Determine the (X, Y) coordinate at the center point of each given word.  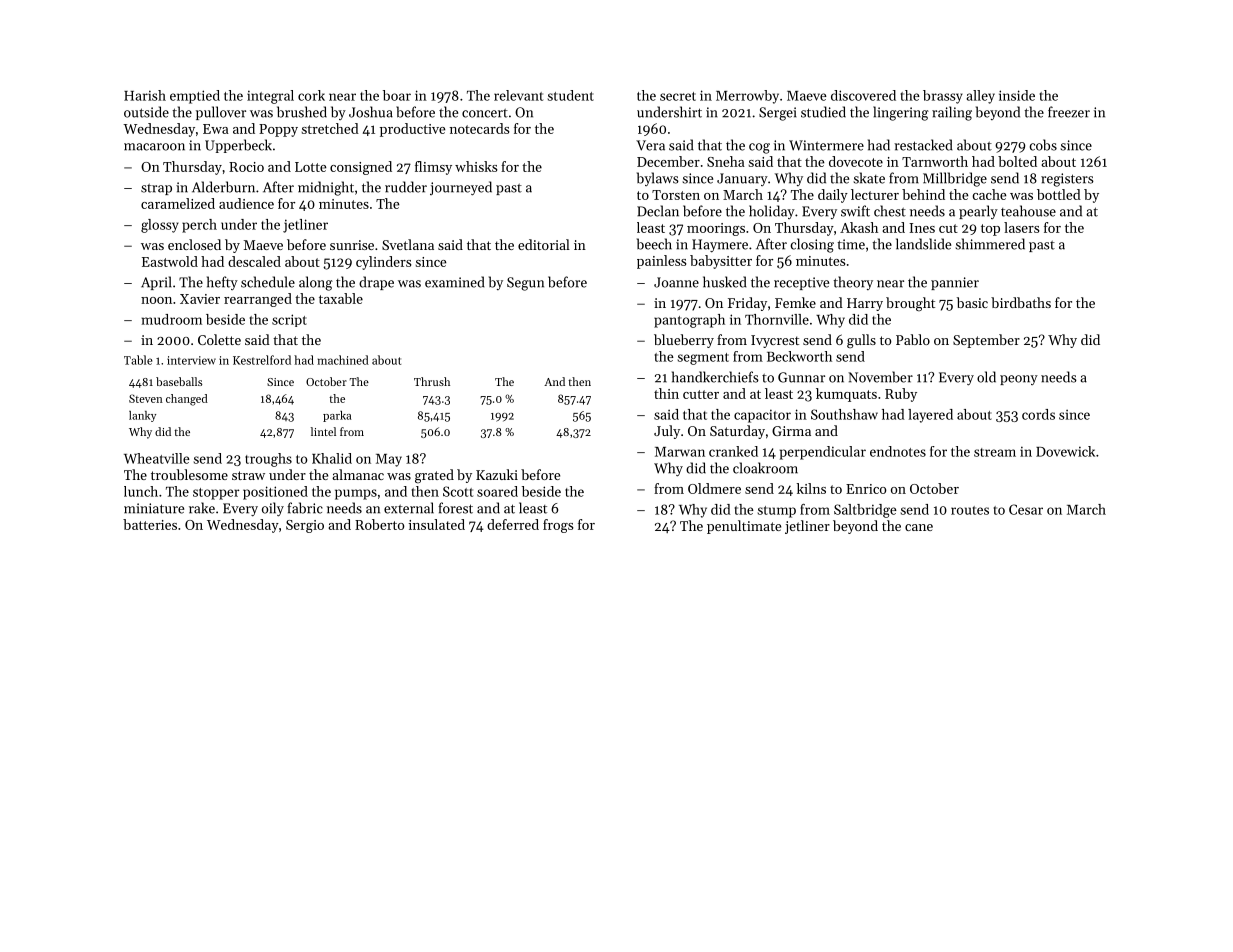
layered (930, 416)
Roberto (380, 524)
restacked (923, 145)
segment (703, 359)
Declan (658, 211)
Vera (650, 145)
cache (989, 194)
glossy (160, 226)
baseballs (179, 381)
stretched (330, 128)
